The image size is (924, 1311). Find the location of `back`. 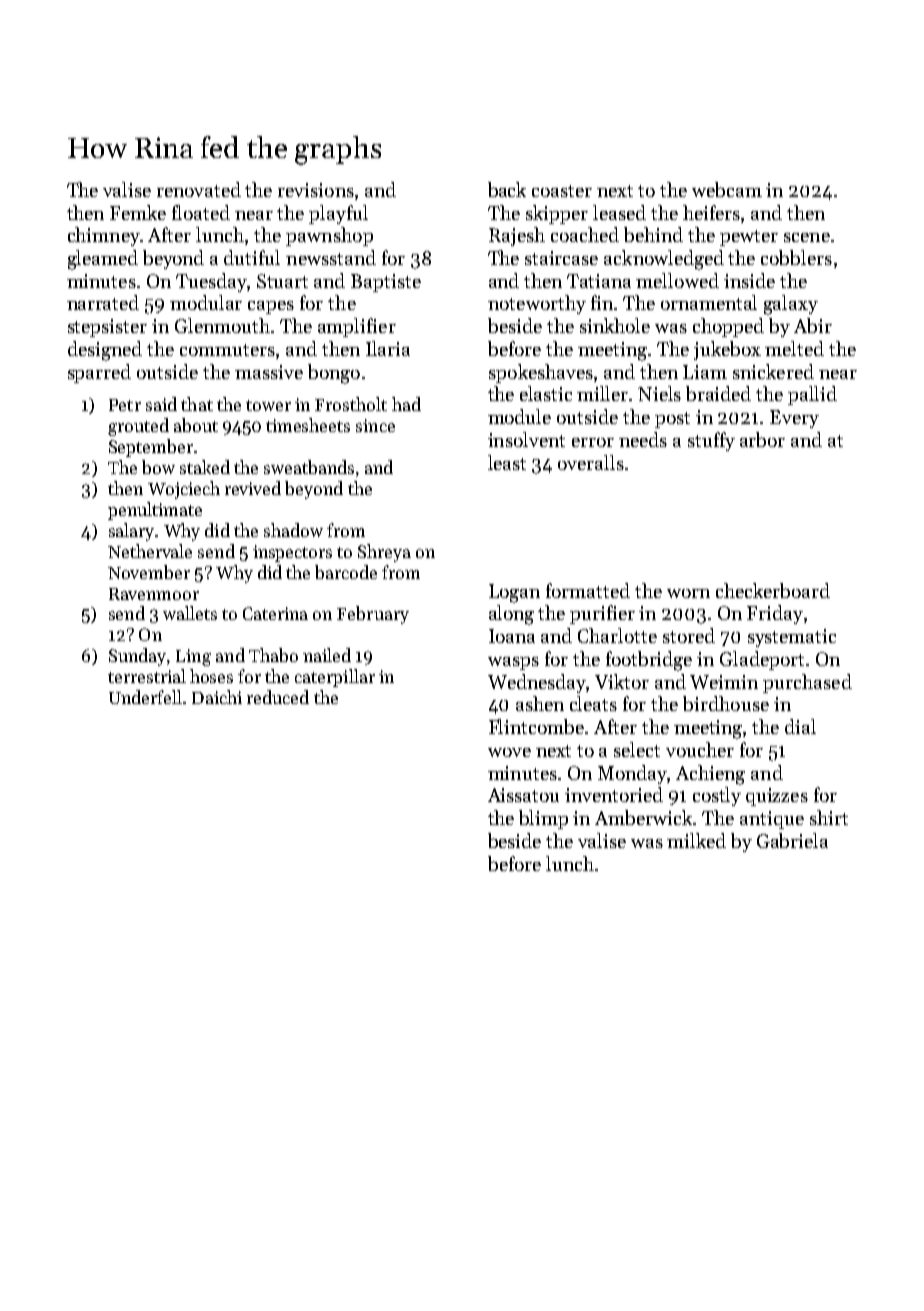

back is located at coordinates (507, 189).
